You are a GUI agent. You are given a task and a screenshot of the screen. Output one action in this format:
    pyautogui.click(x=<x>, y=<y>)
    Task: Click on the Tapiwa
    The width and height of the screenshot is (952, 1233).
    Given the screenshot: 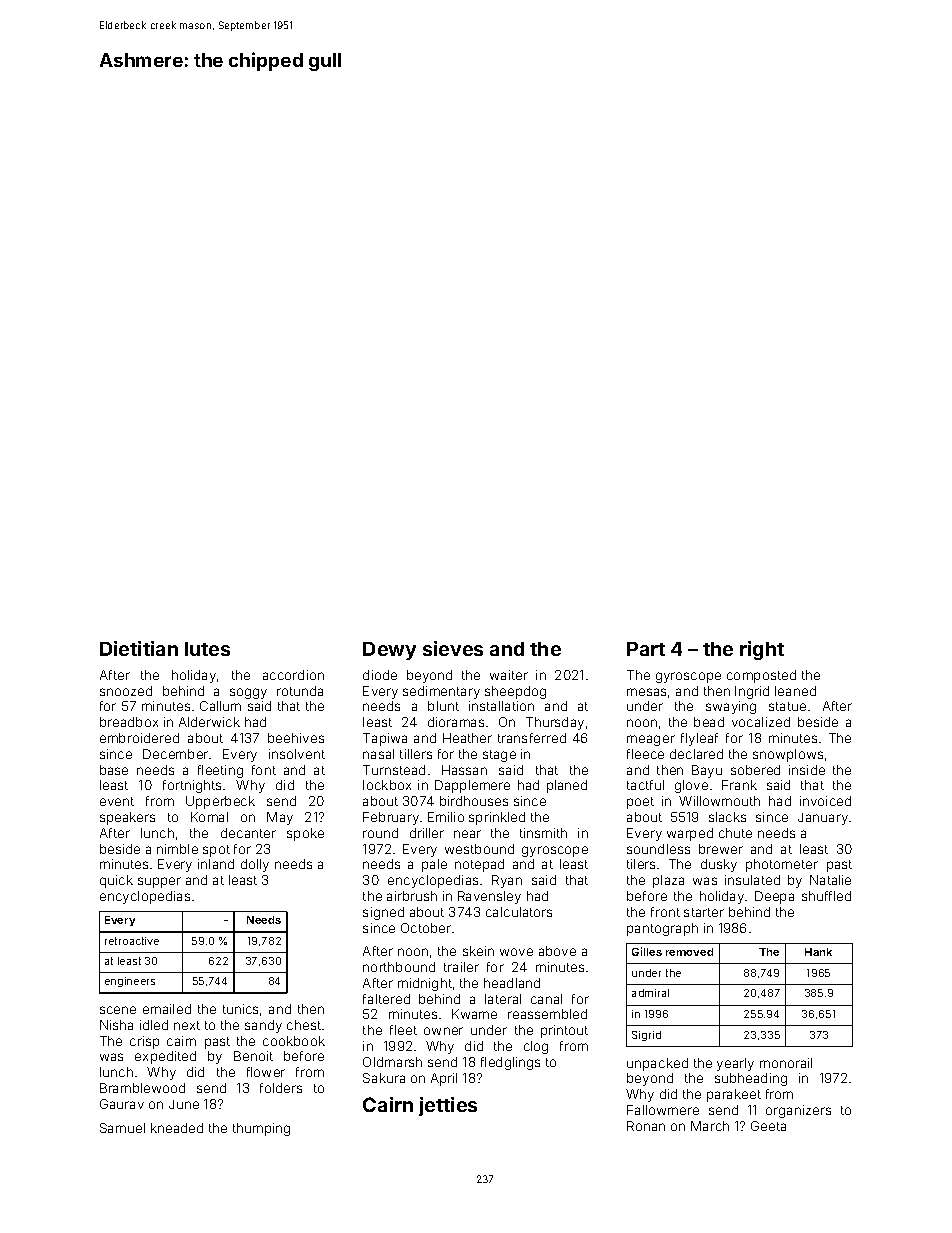 What is the action you would take?
    pyautogui.click(x=385, y=739)
